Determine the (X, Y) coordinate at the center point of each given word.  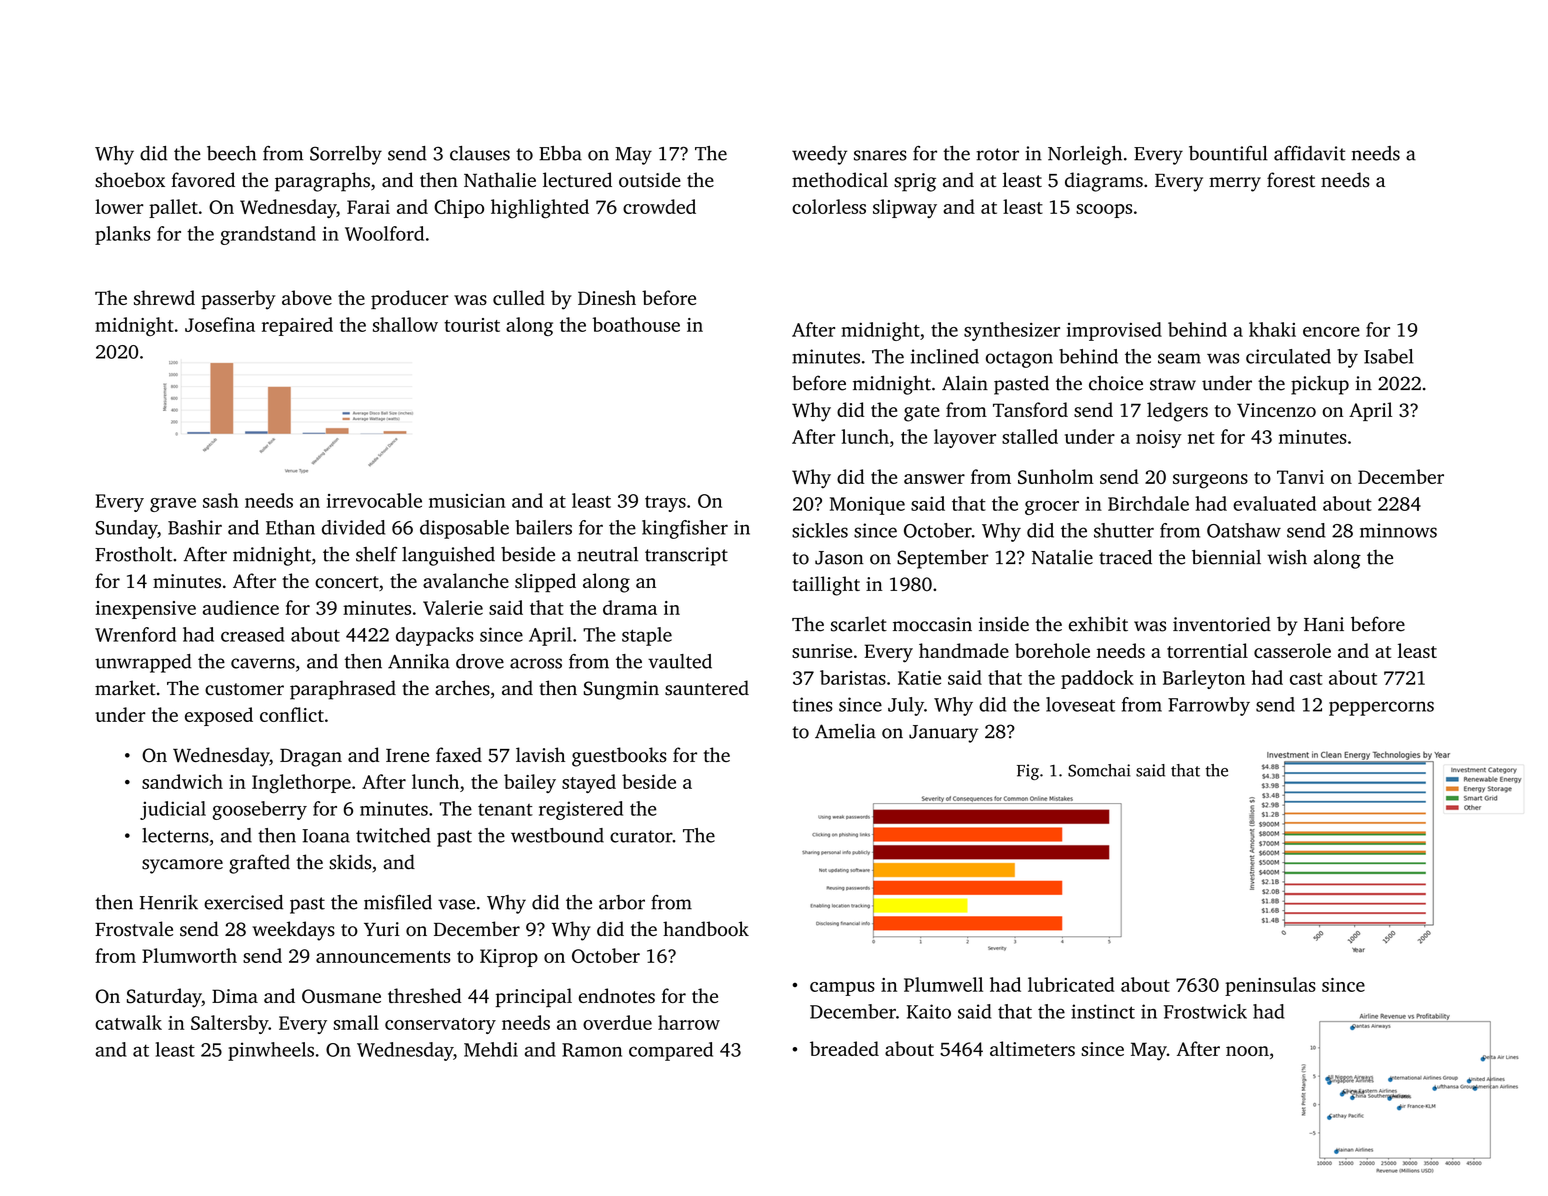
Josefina (220, 324)
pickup (1320, 385)
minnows (1398, 530)
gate (922, 413)
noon (1247, 1051)
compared (671, 1051)
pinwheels (271, 1051)
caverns (263, 663)
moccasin (932, 624)
